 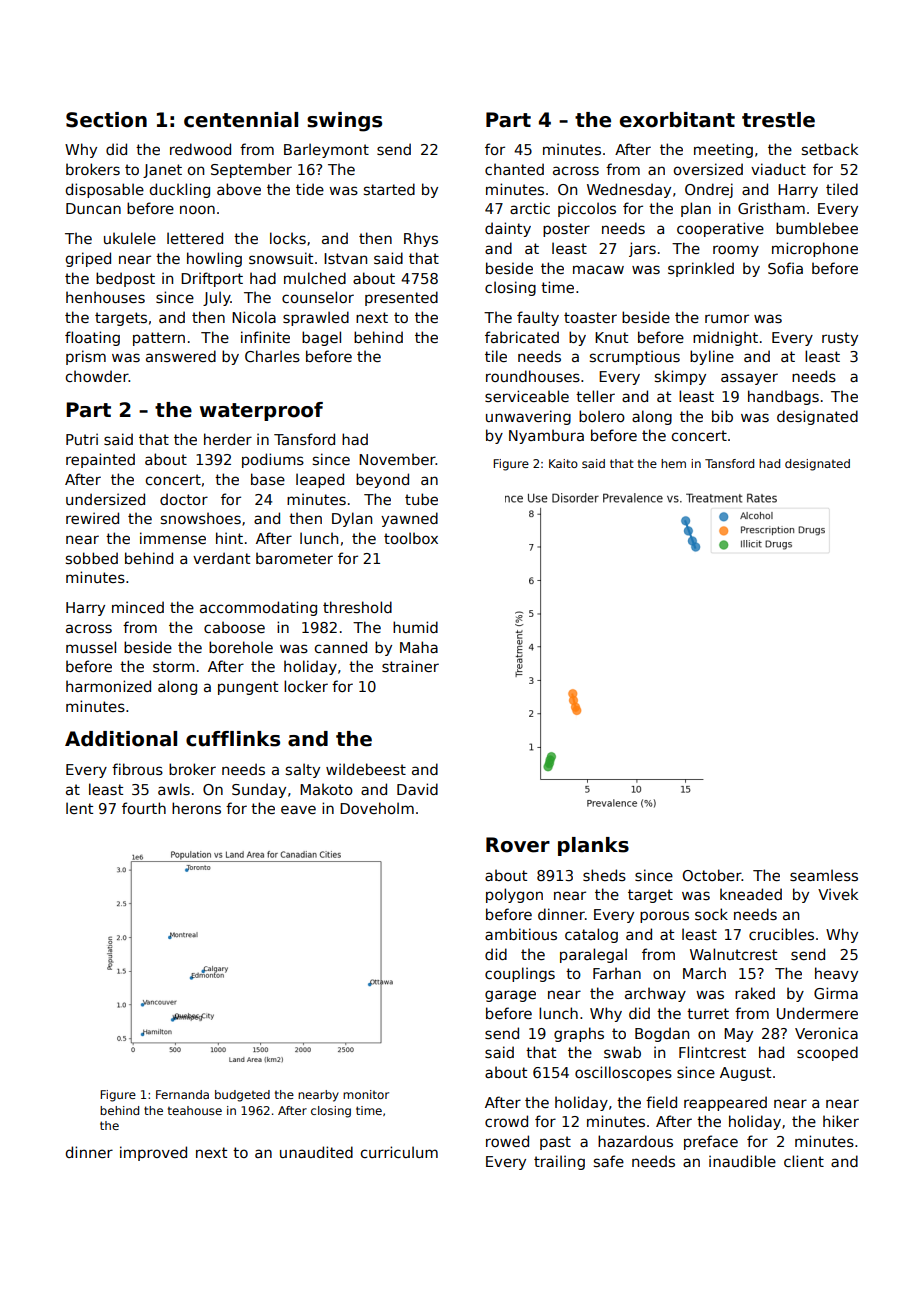 I want to click on herons, so click(x=196, y=808).
